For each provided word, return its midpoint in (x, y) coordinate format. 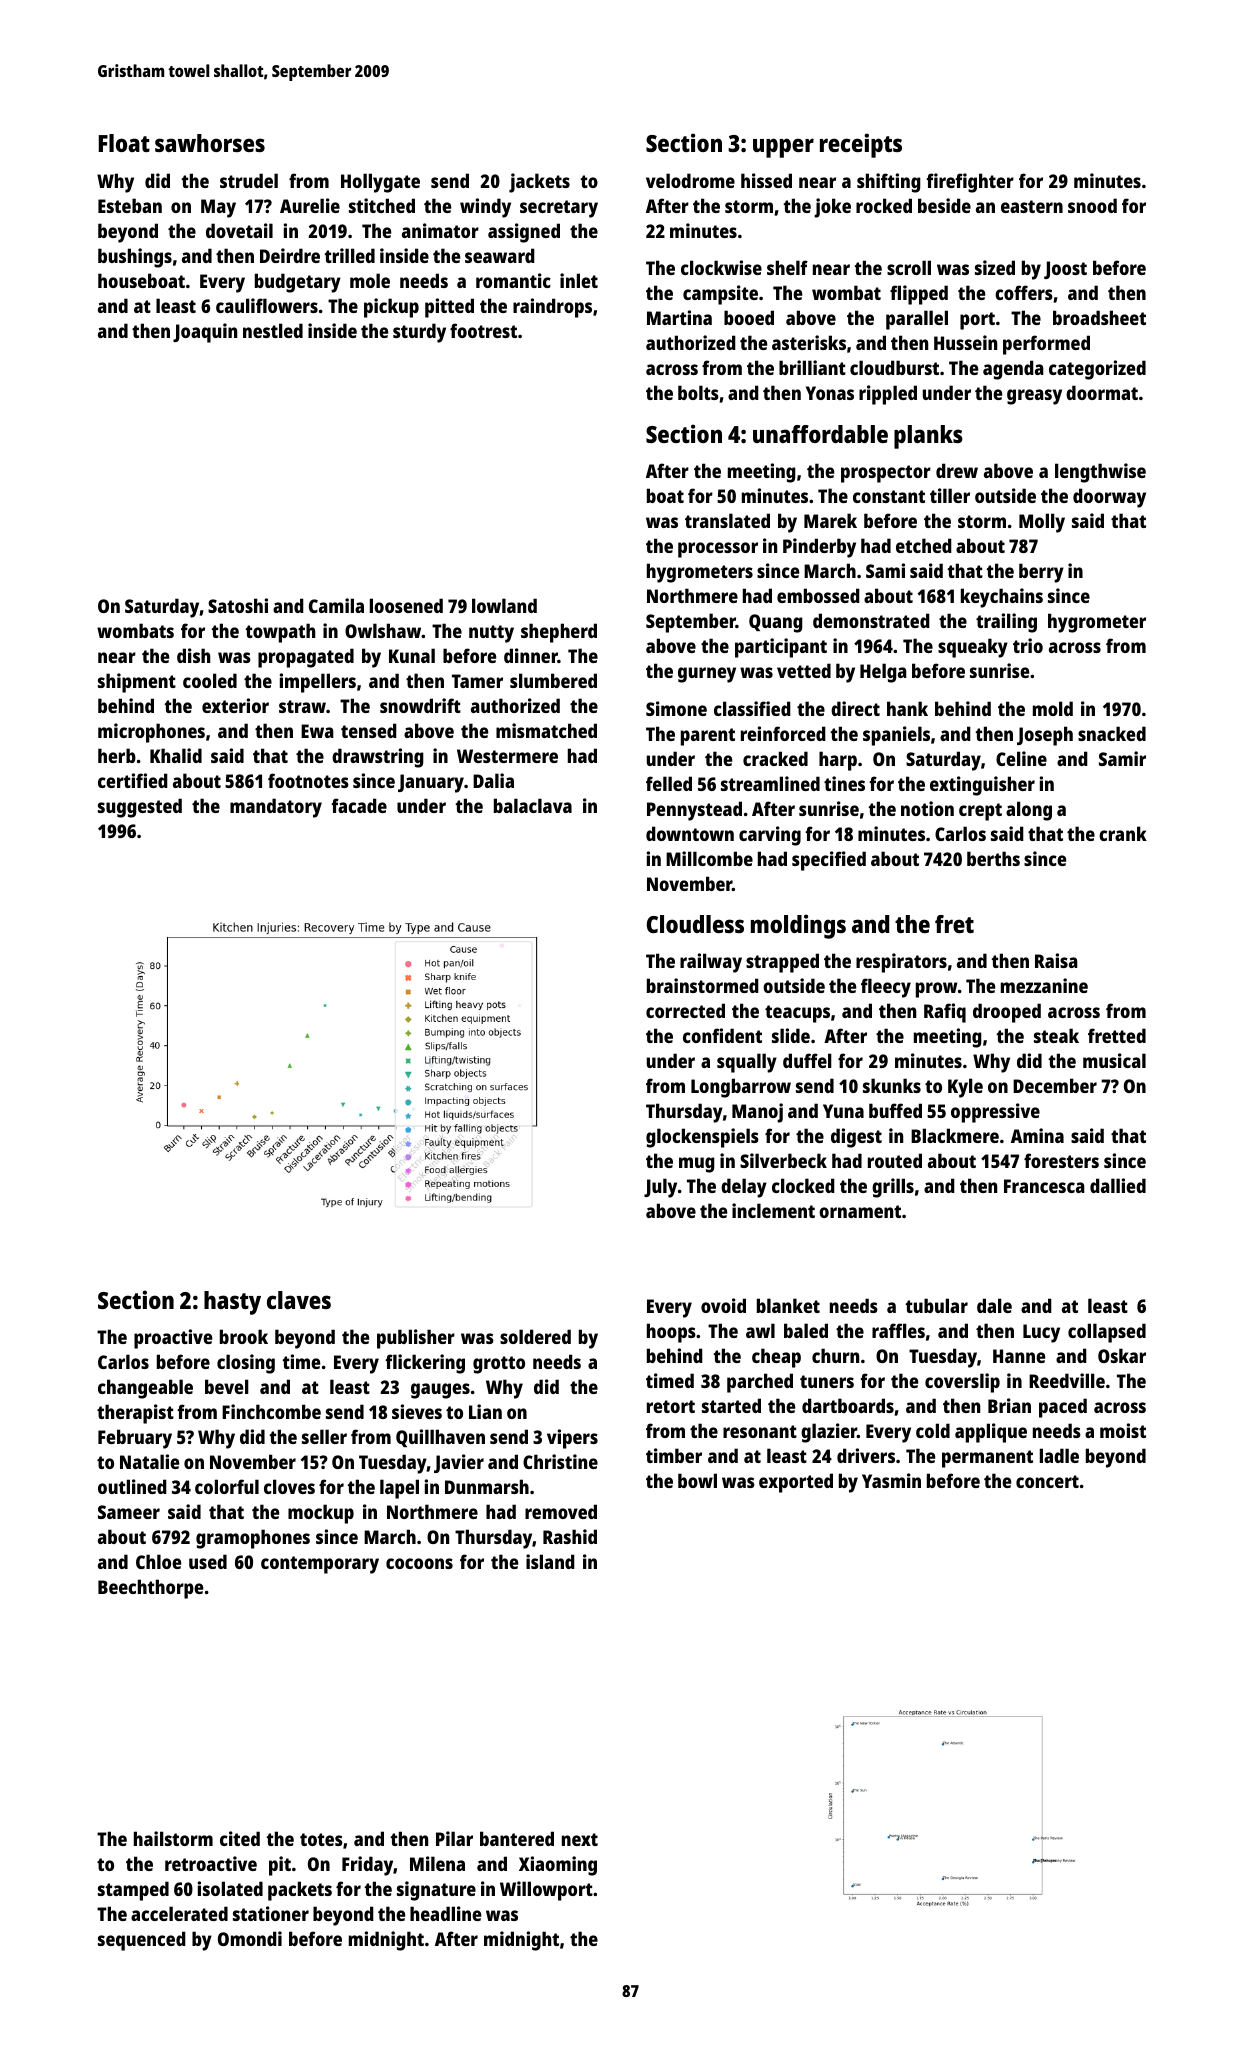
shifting (889, 183)
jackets (539, 183)
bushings (135, 258)
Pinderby (819, 548)
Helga (883, 673)
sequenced (142, 1941)
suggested (140, 808)
